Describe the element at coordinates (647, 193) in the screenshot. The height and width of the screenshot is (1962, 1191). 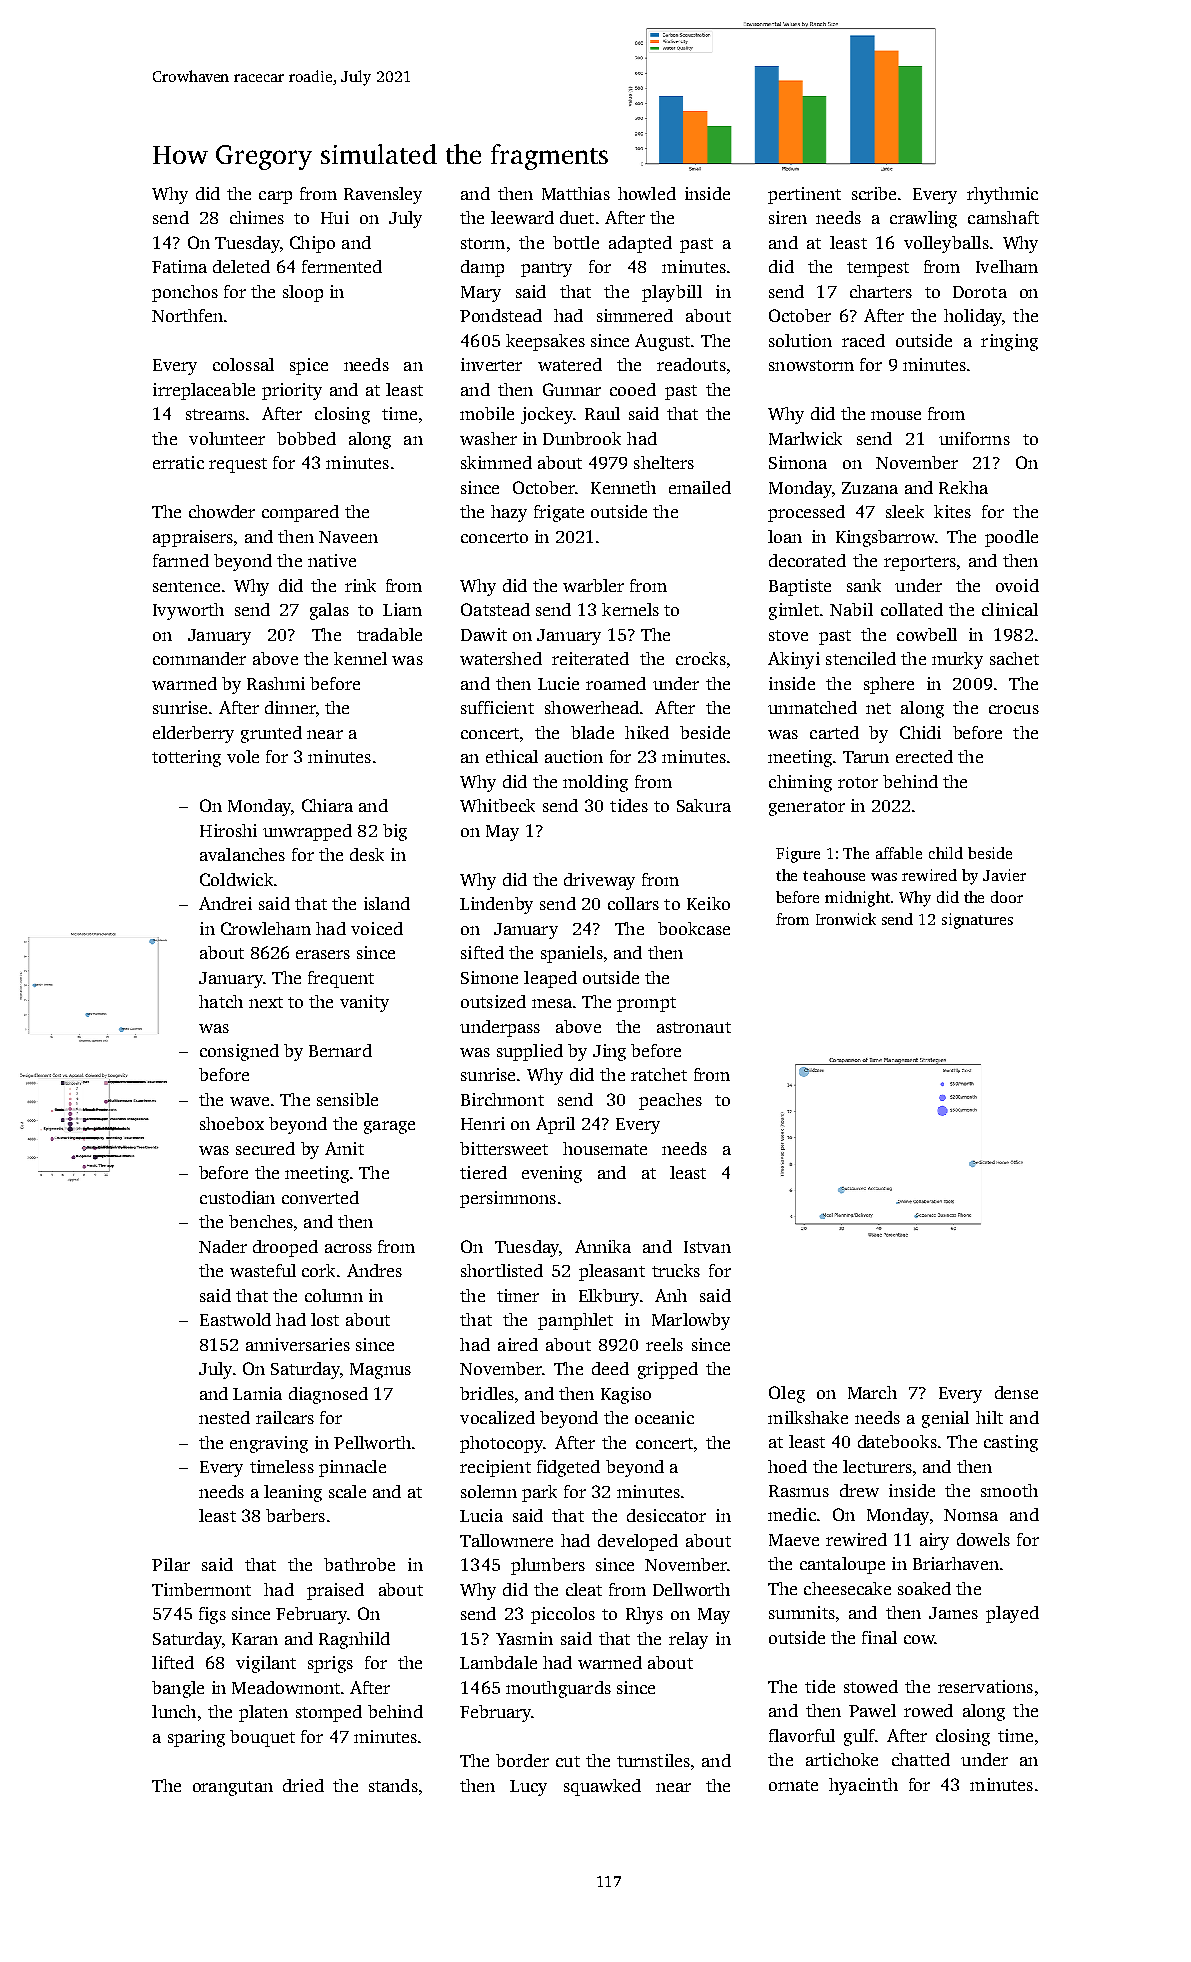
I see `howled` at that location.
